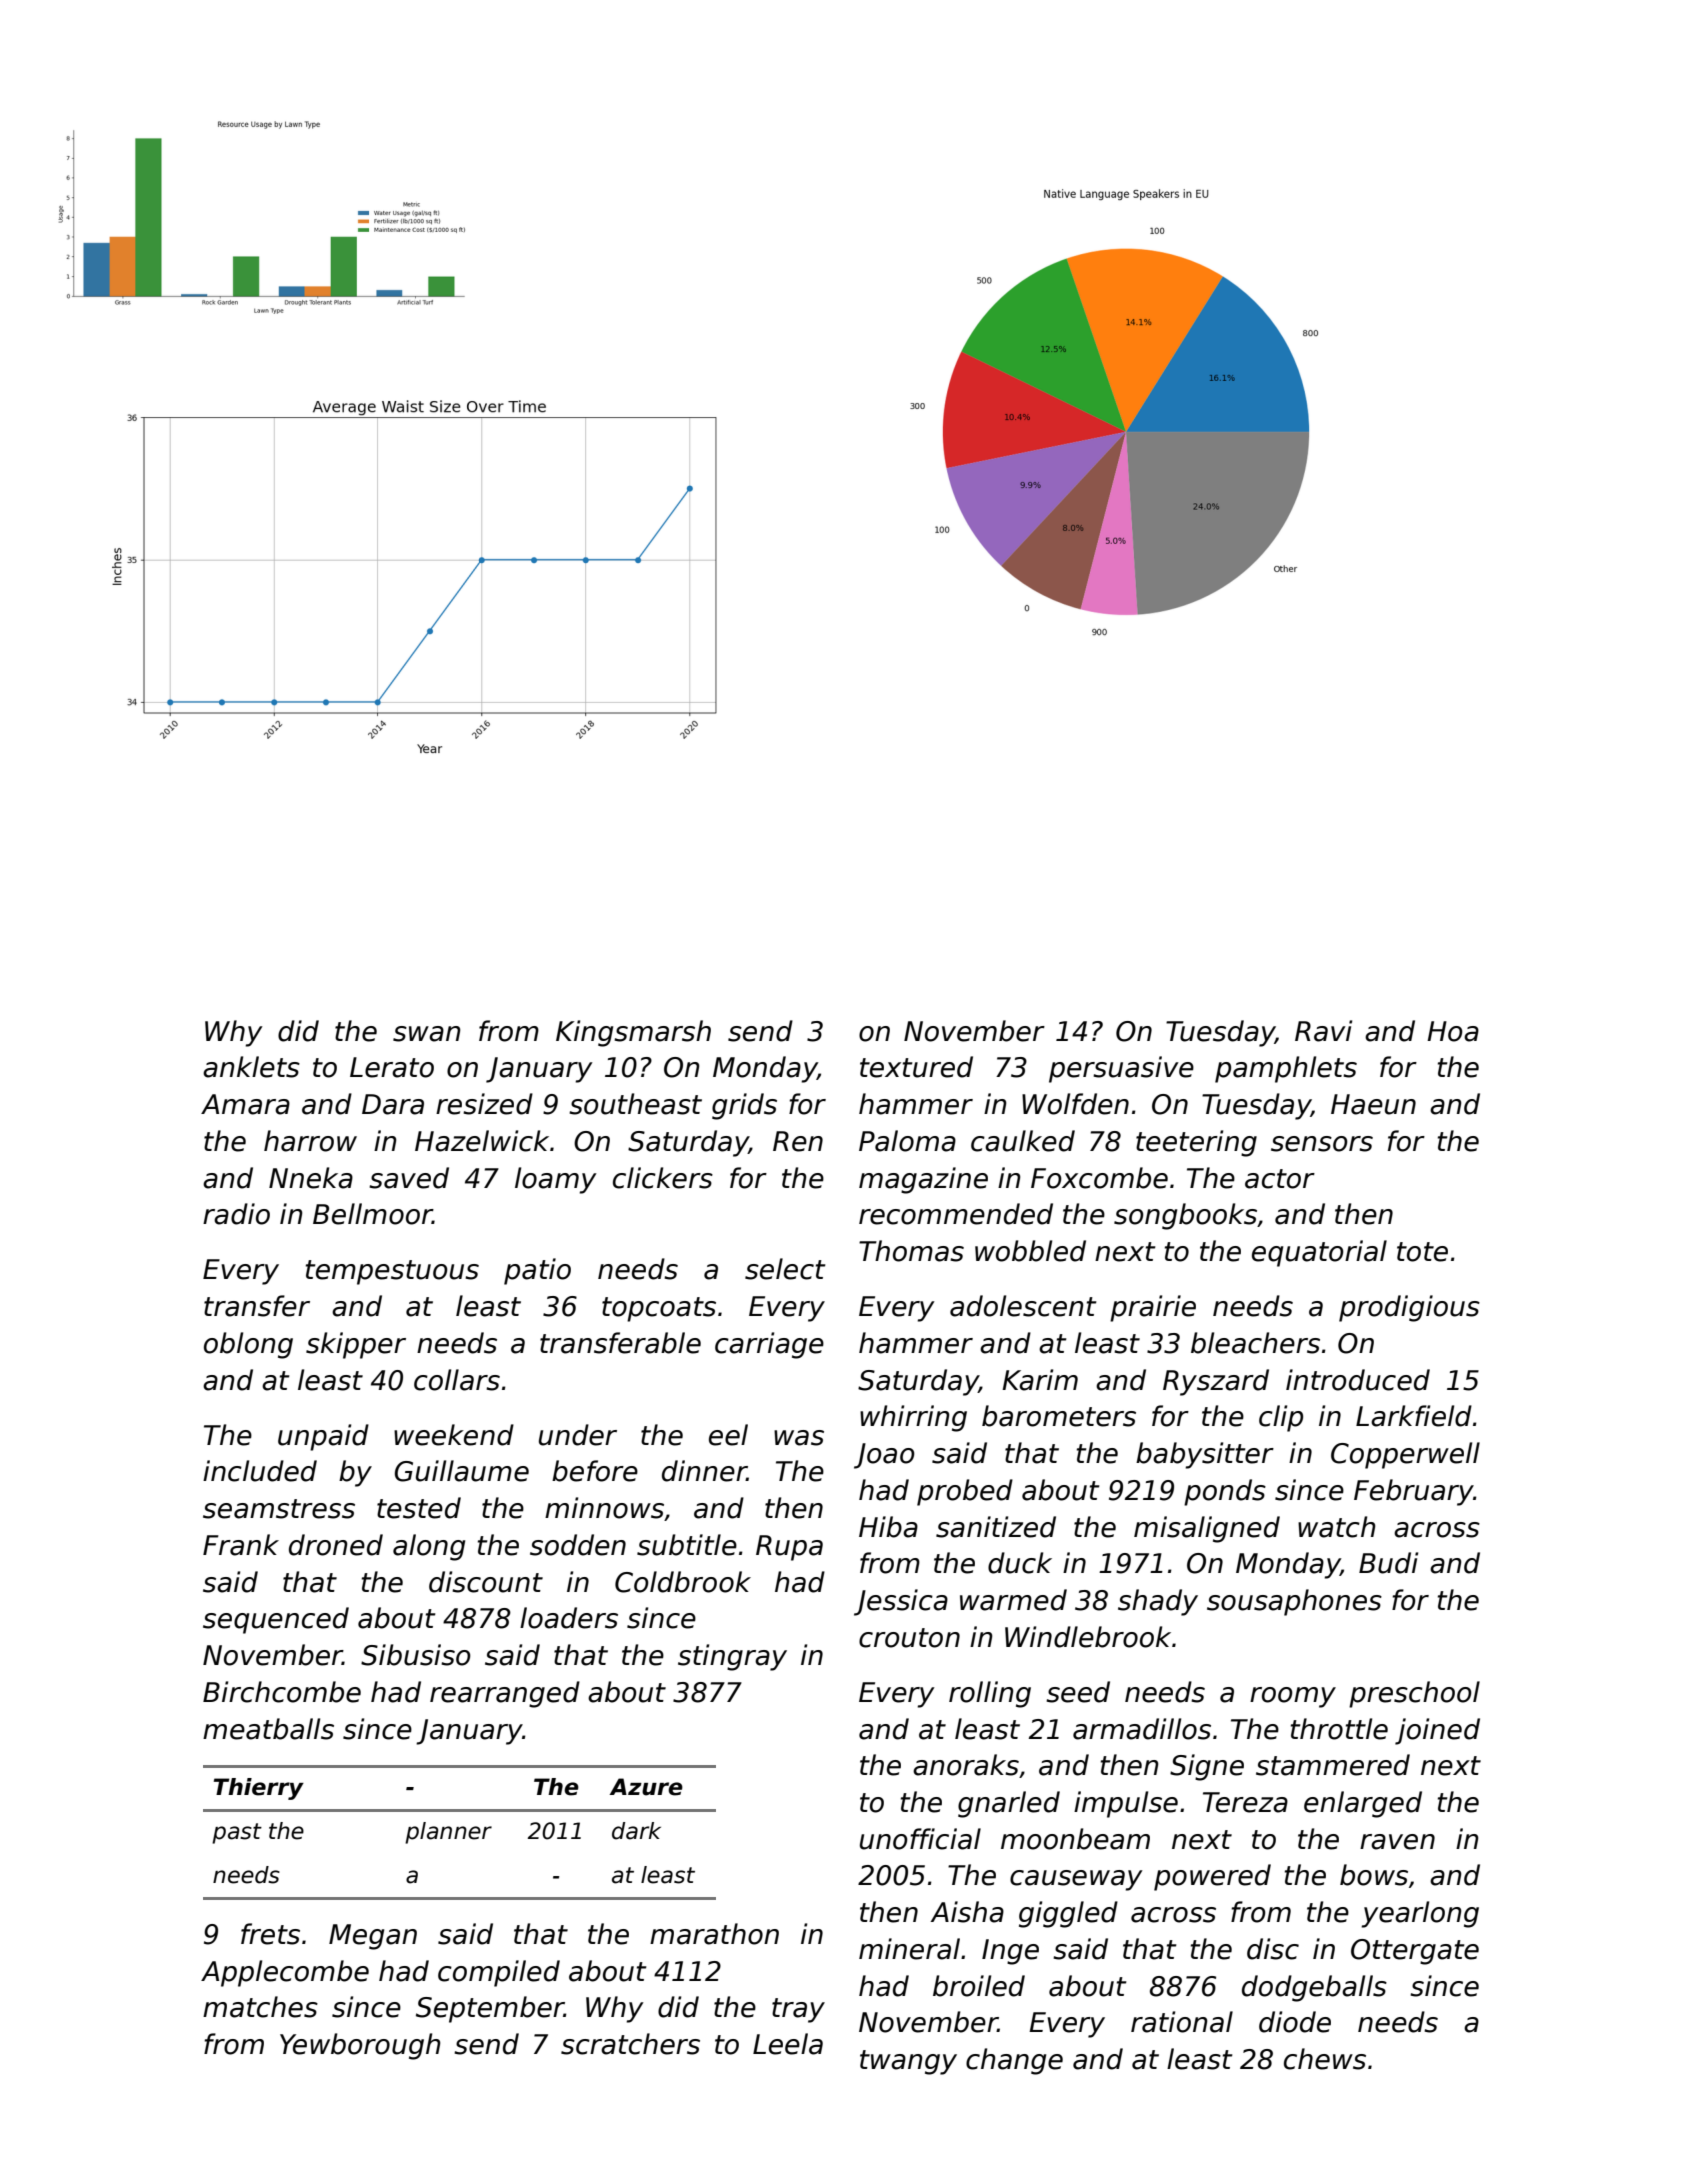  What do you see at coordinates (1373, 1104) in the document?
I see `Haeun` at bounding box center [1373, 1104].
